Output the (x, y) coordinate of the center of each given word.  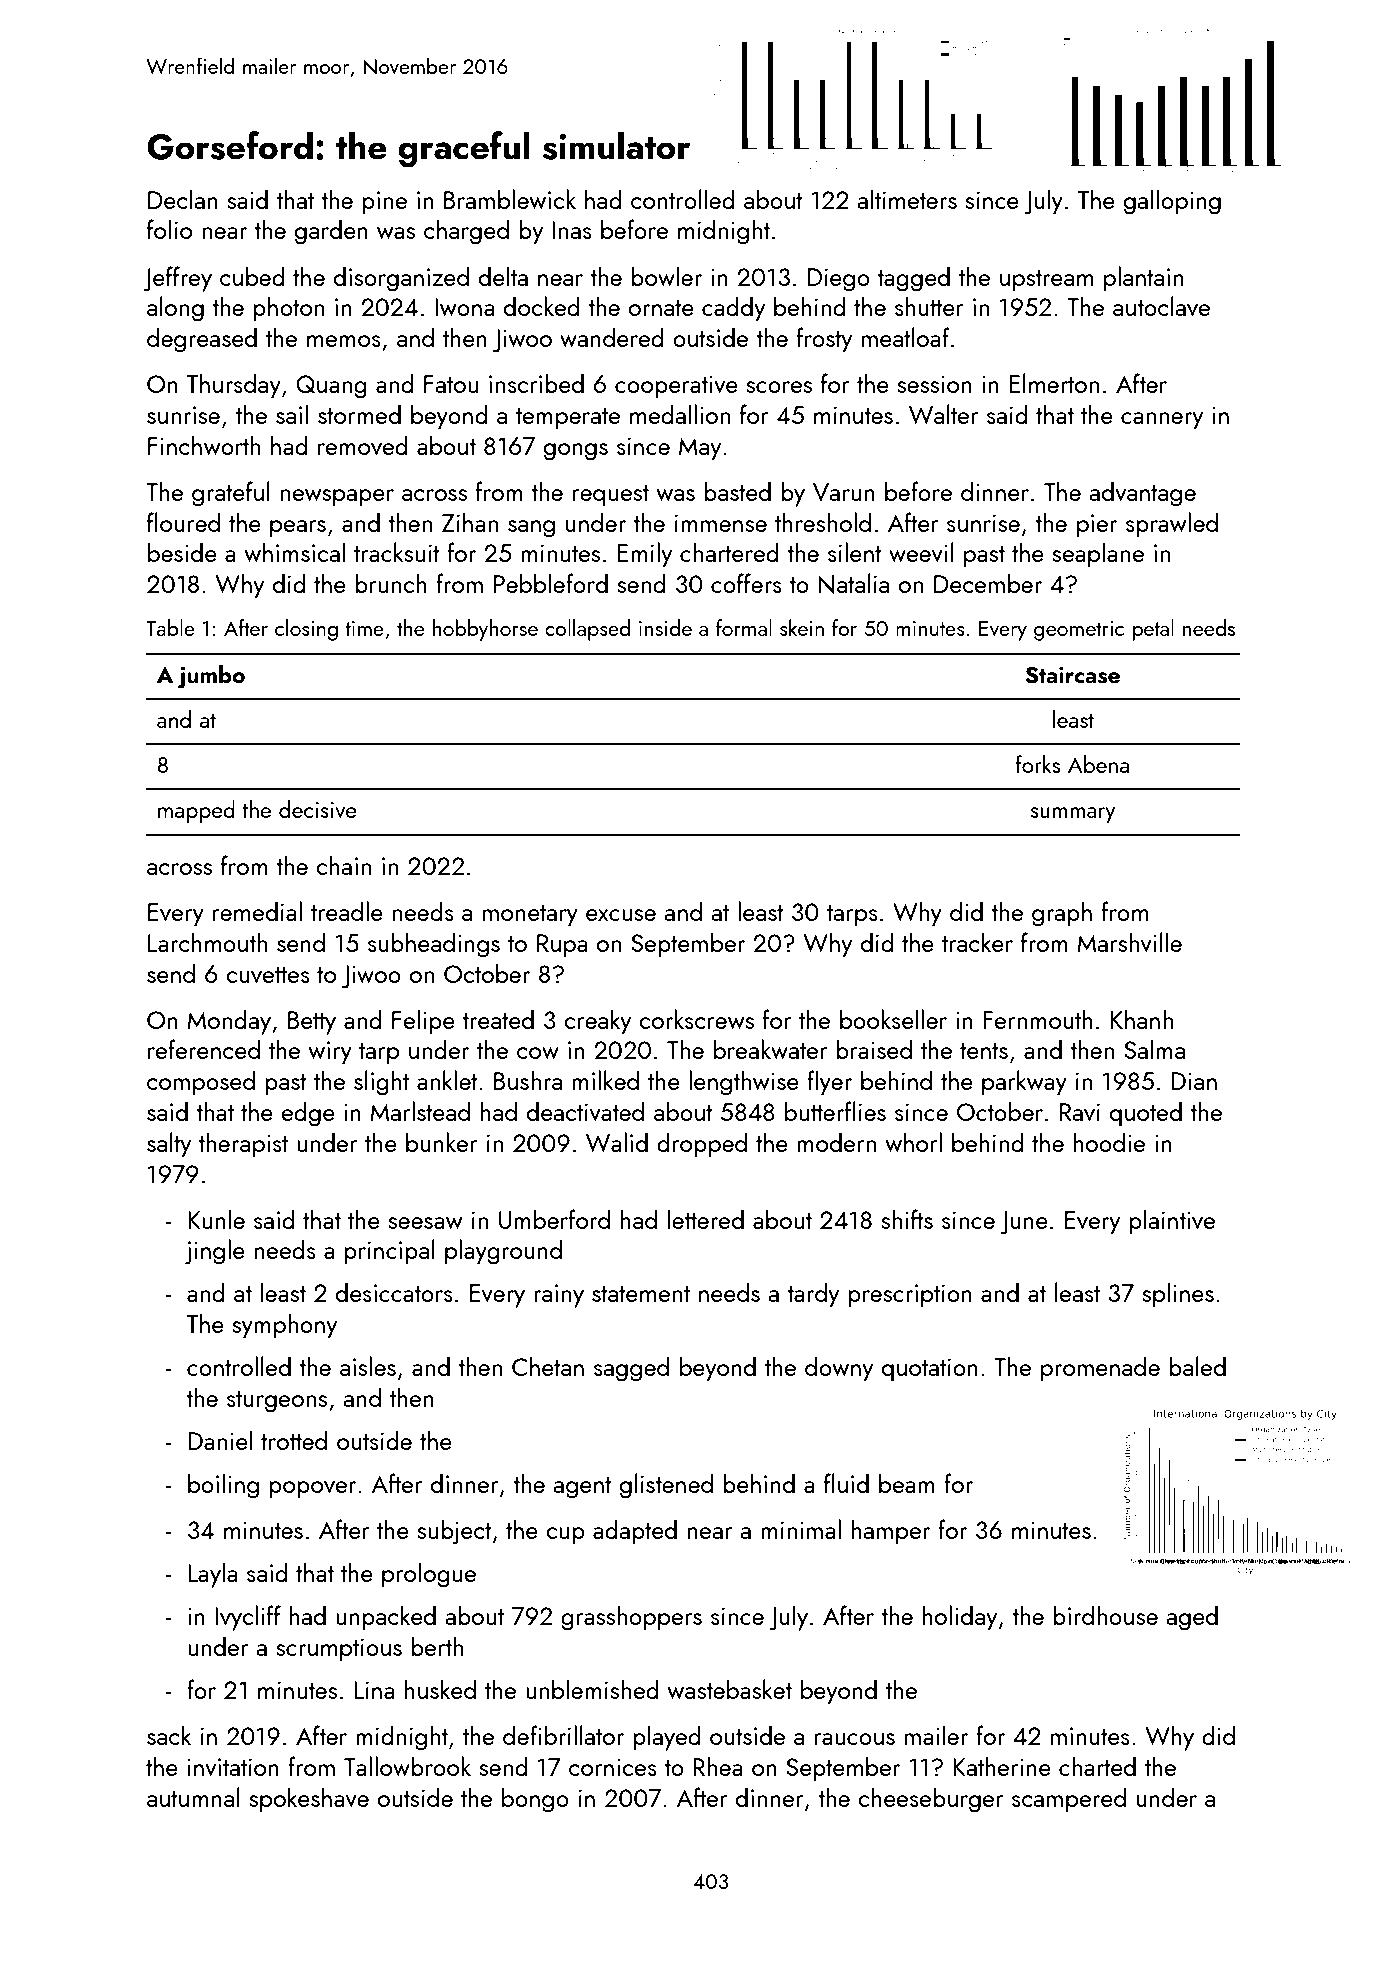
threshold (823, 522)
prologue (429, 1575)
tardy (813, 1295)
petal (1153, 630)
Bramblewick (510, 199)
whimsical (294, 552)
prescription (910, 1296)
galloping (1172, 202)
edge (308, 1114)
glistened (666, 1486)
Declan (183, 199)
